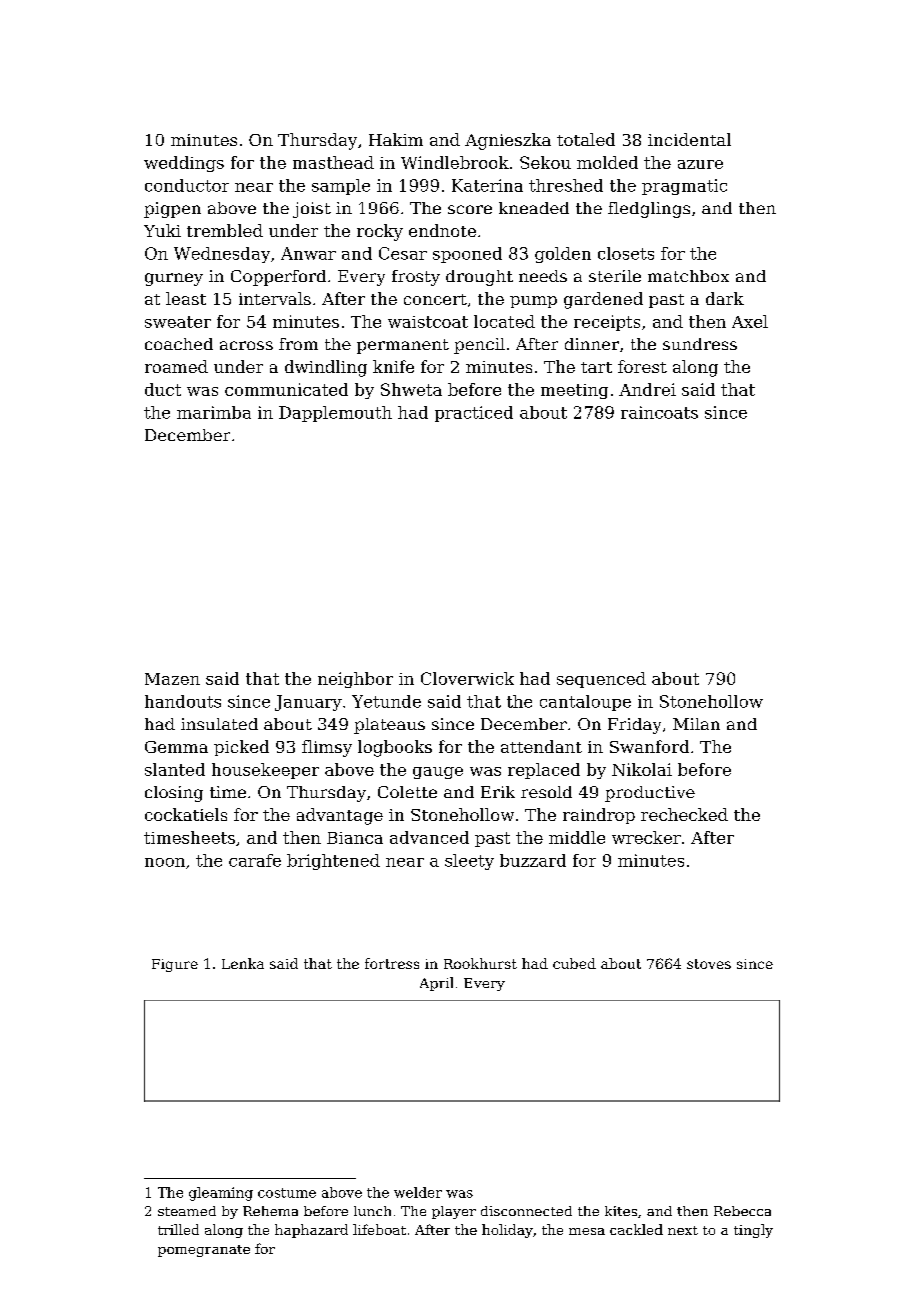  What do you see at coordinates (659, 412) in the screenshot?
I see `raincoats` at bounding box center [659, 412].
